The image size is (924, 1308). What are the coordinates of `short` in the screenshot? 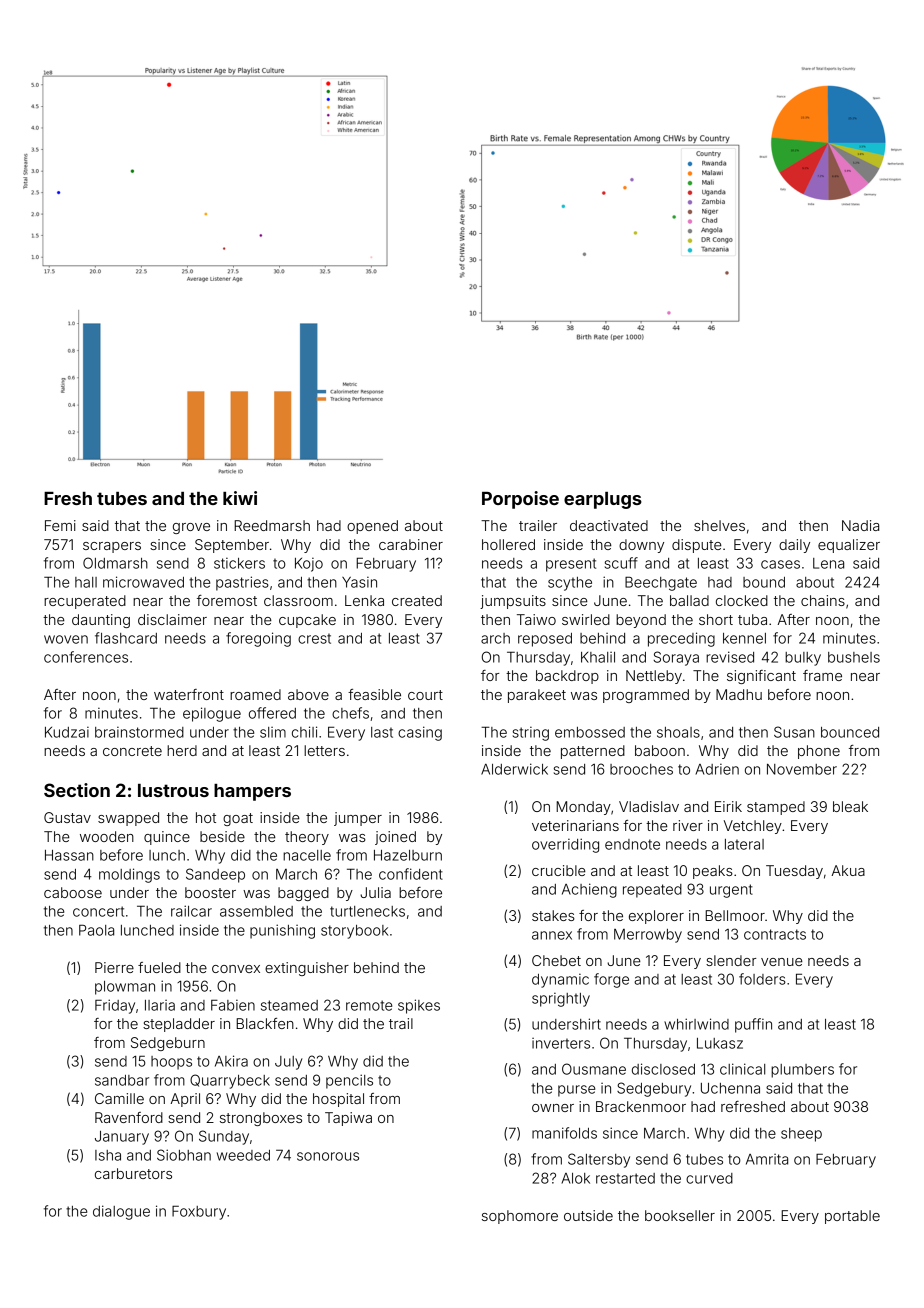 It's located at (716, 619).
